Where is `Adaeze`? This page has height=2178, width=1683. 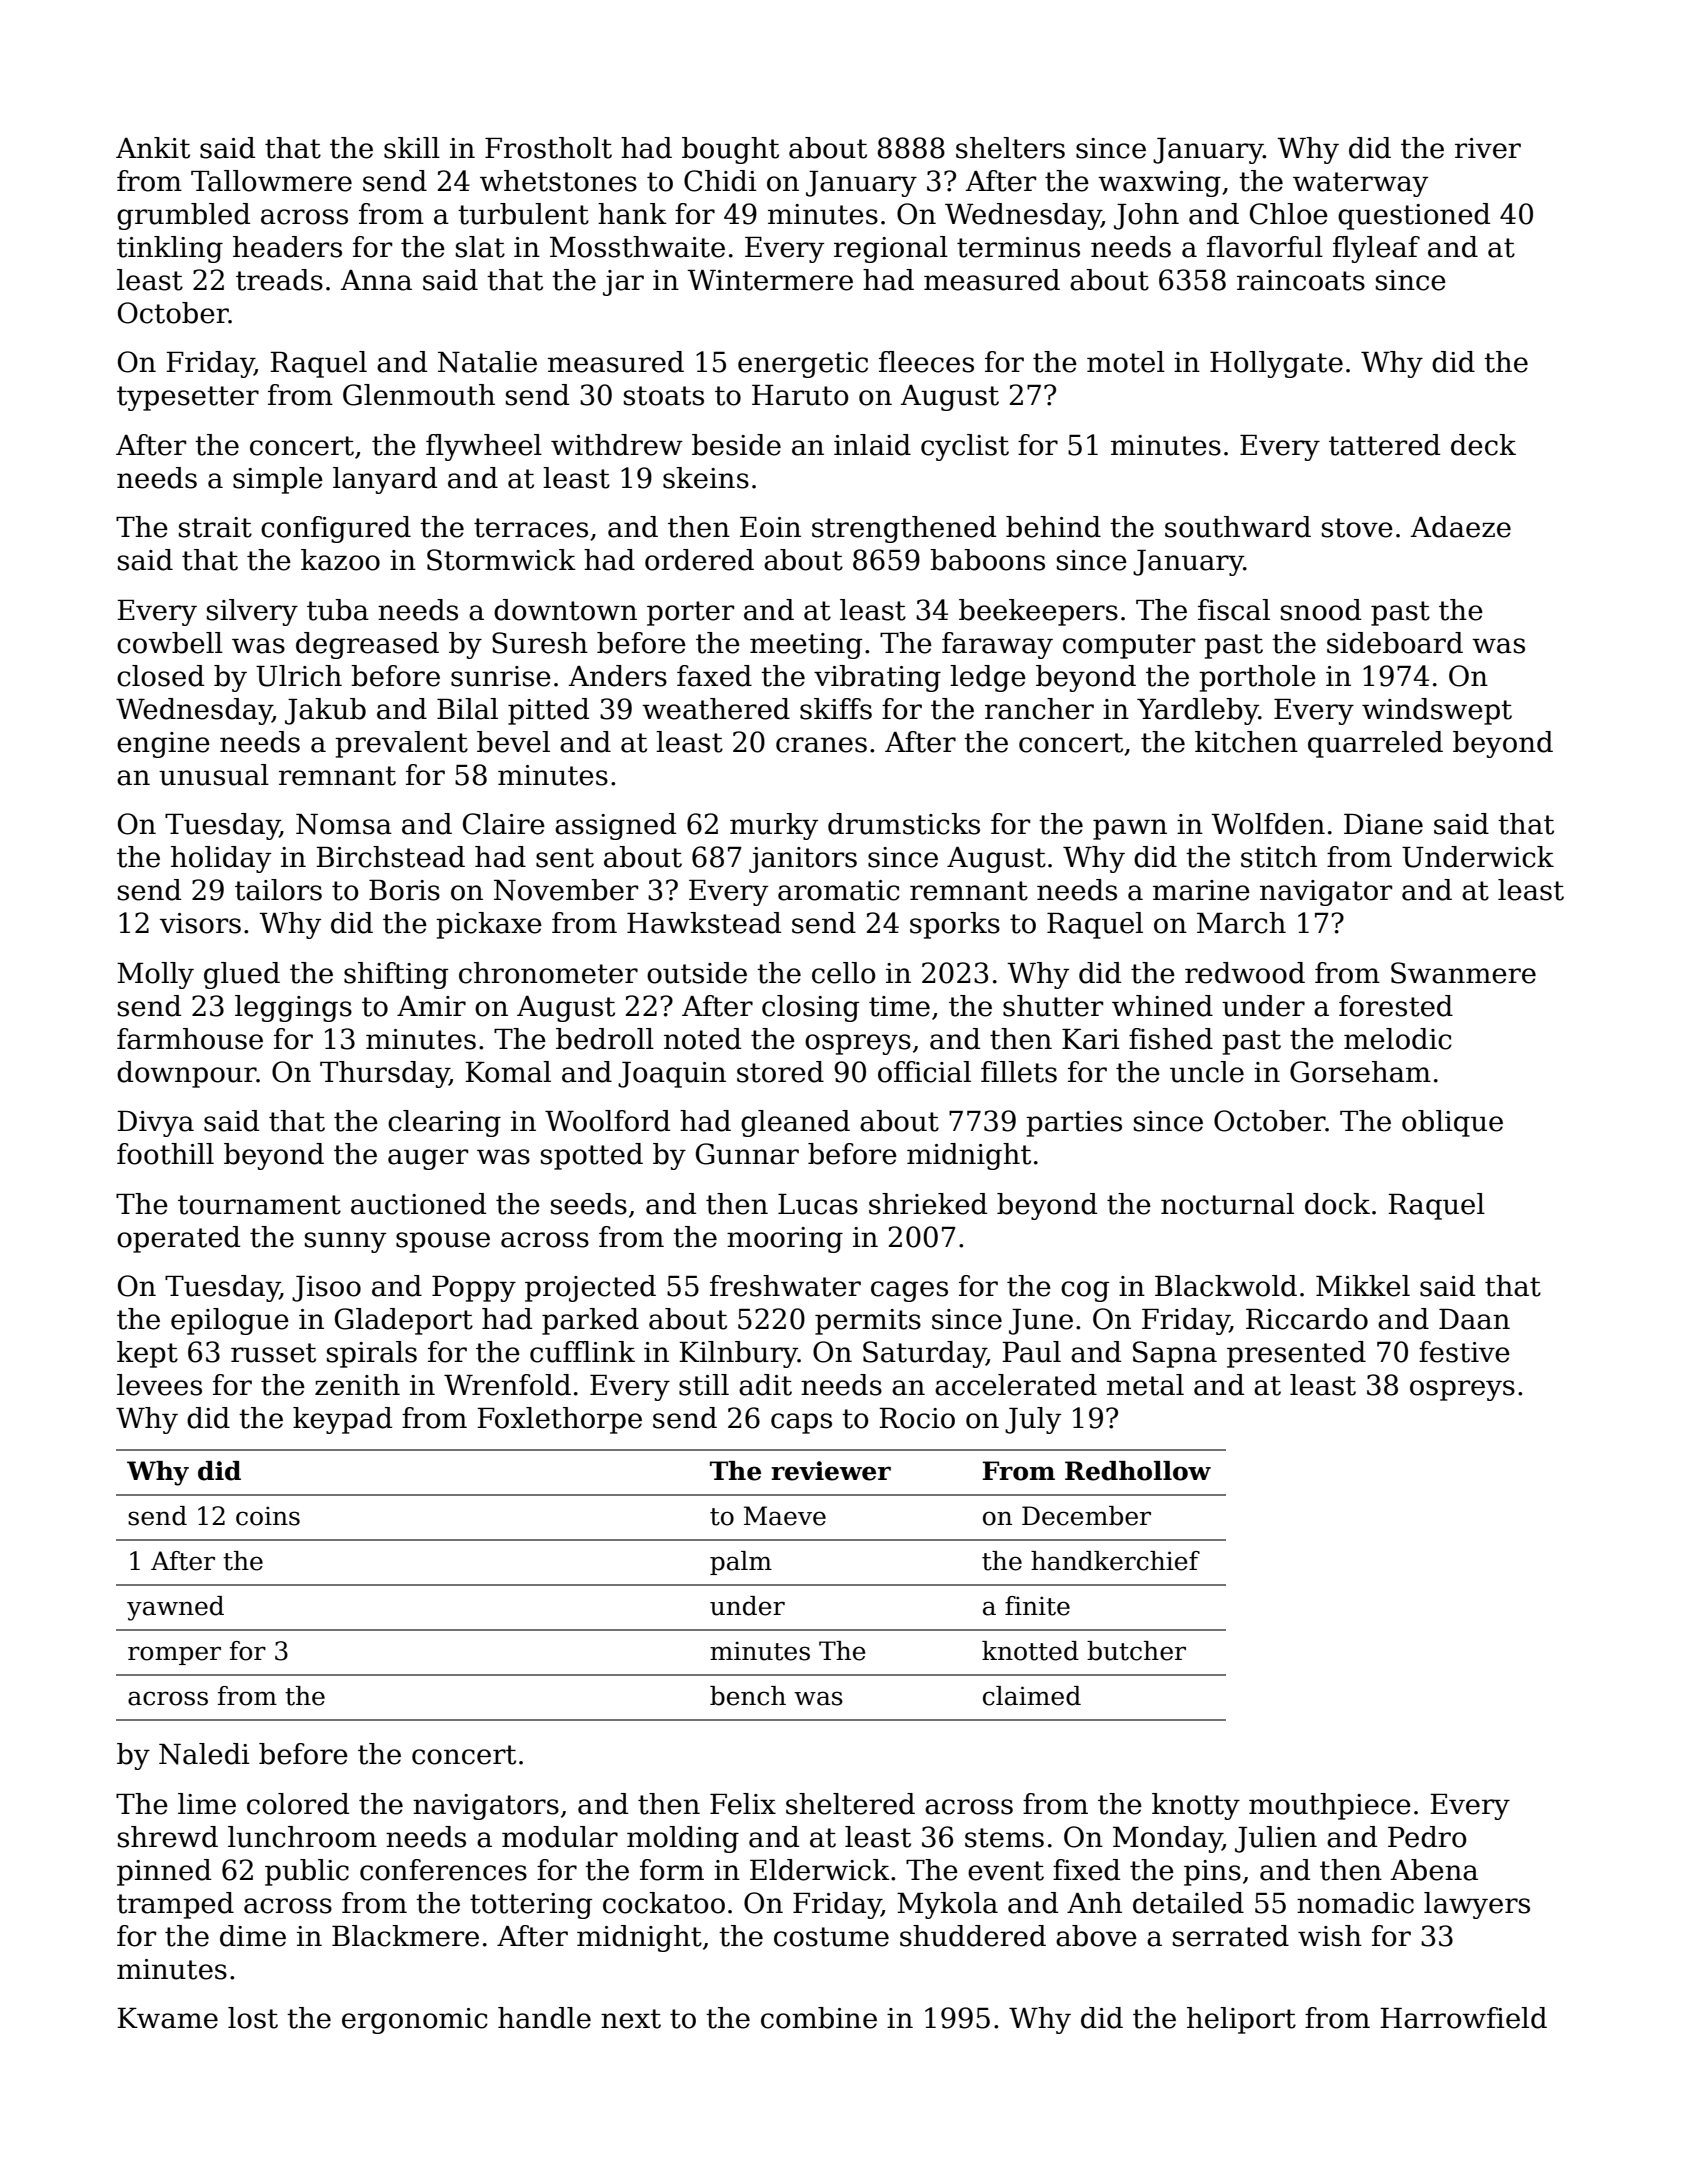
Adaeze is located at coordinates (1460, 527).
